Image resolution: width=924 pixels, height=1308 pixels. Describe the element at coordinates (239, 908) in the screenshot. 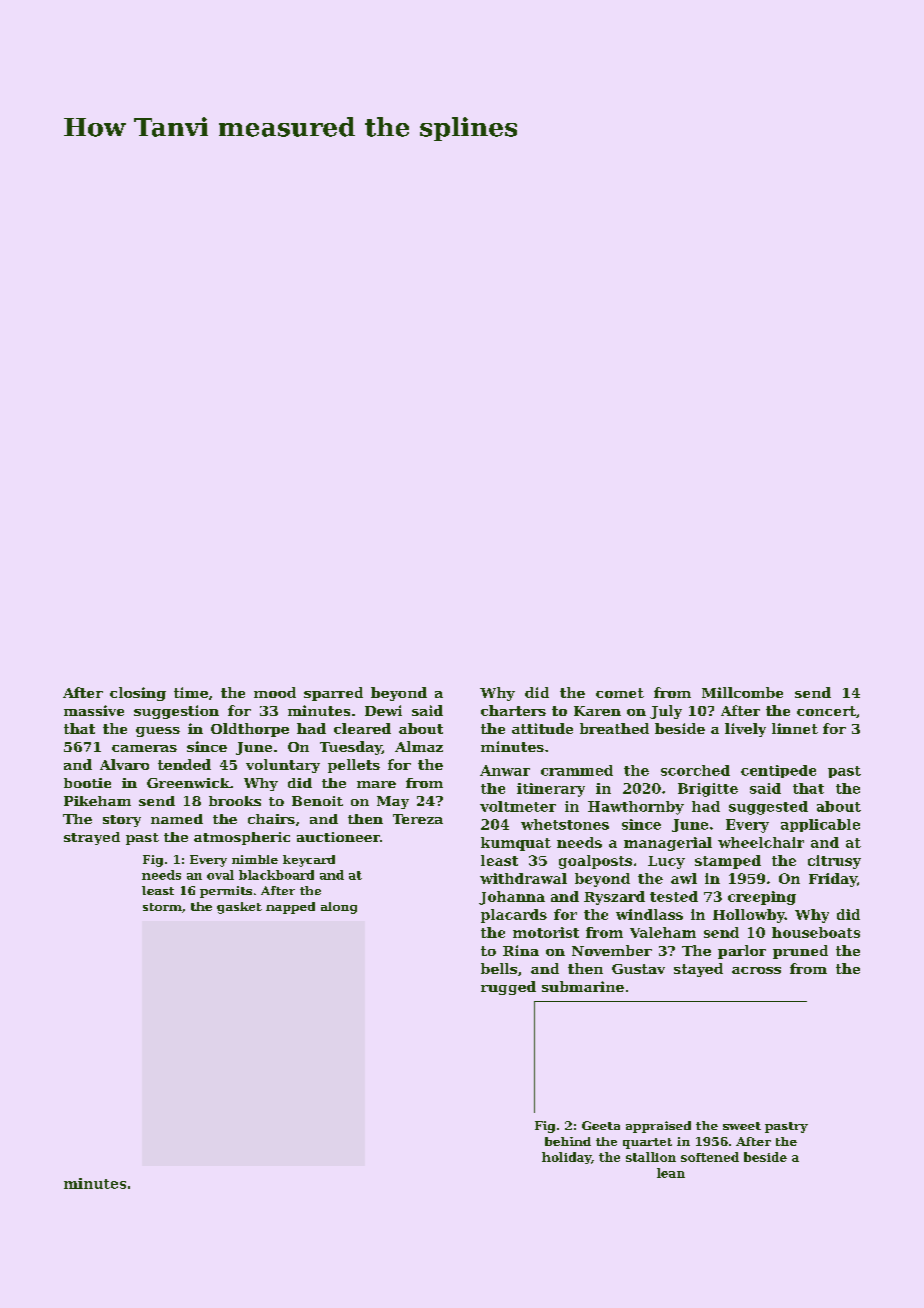

I see `gasket` at that location.
